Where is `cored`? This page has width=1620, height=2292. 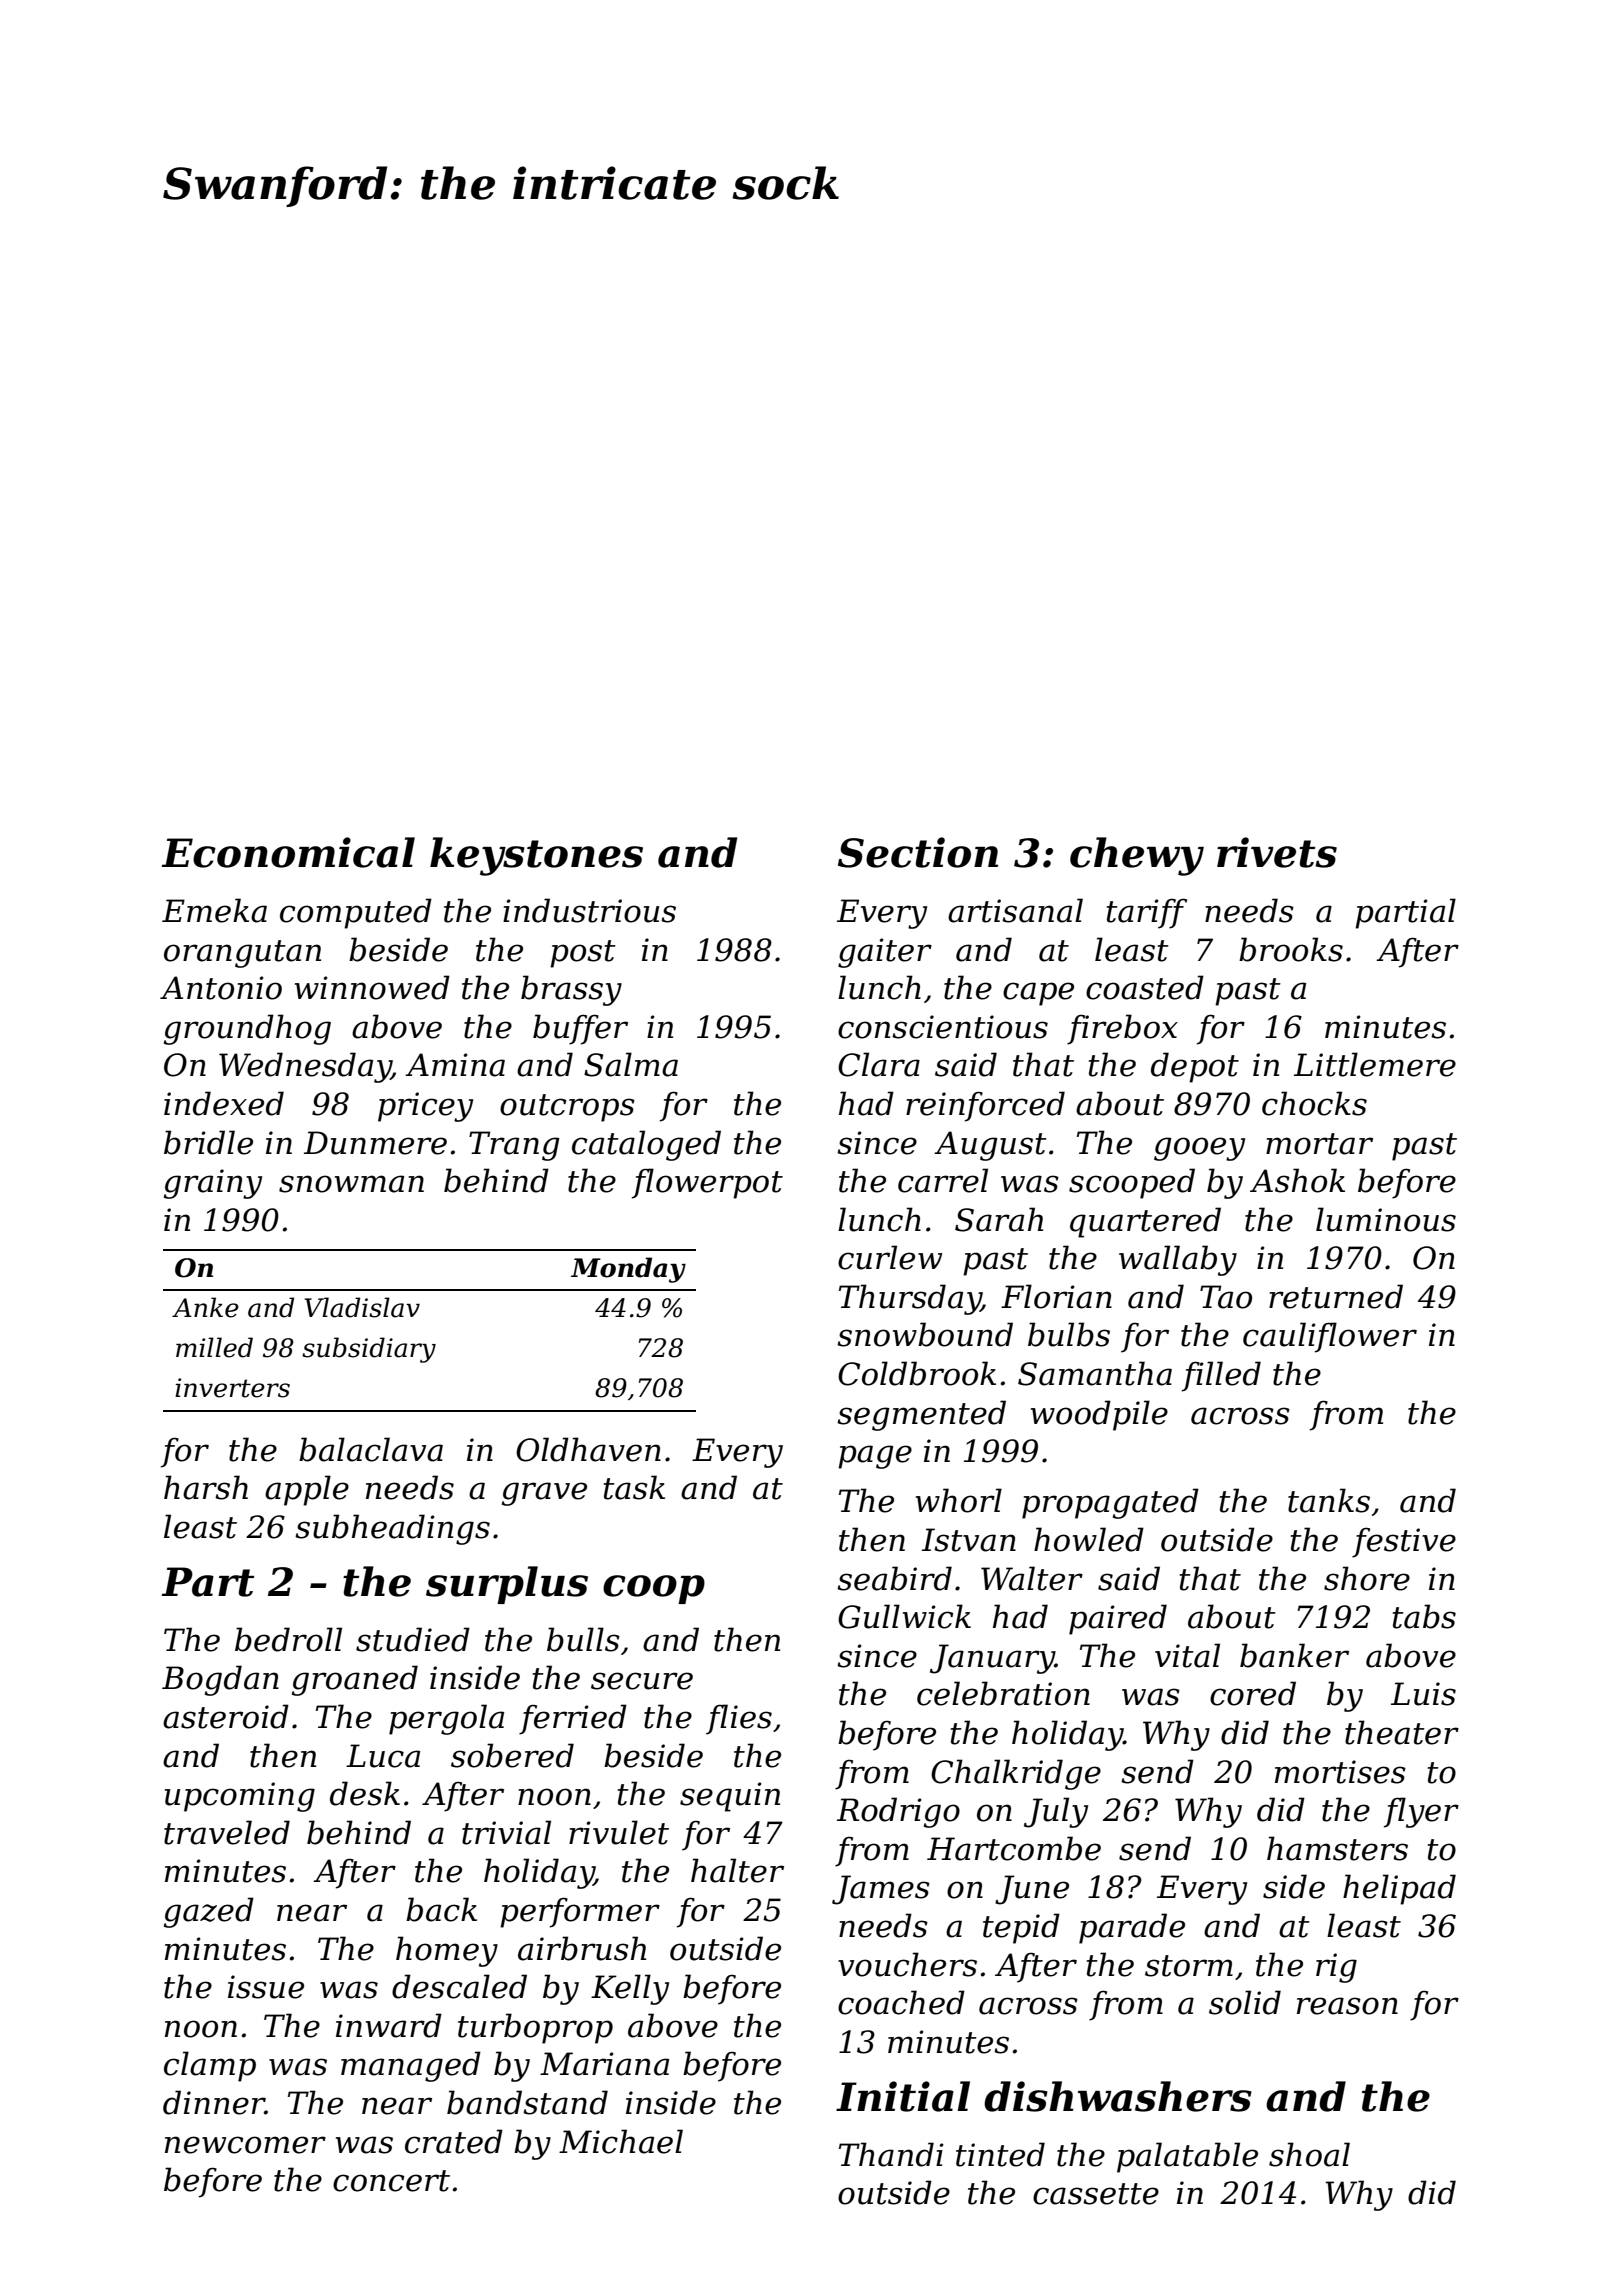
cored is located at coordinates (1253, 1693).
